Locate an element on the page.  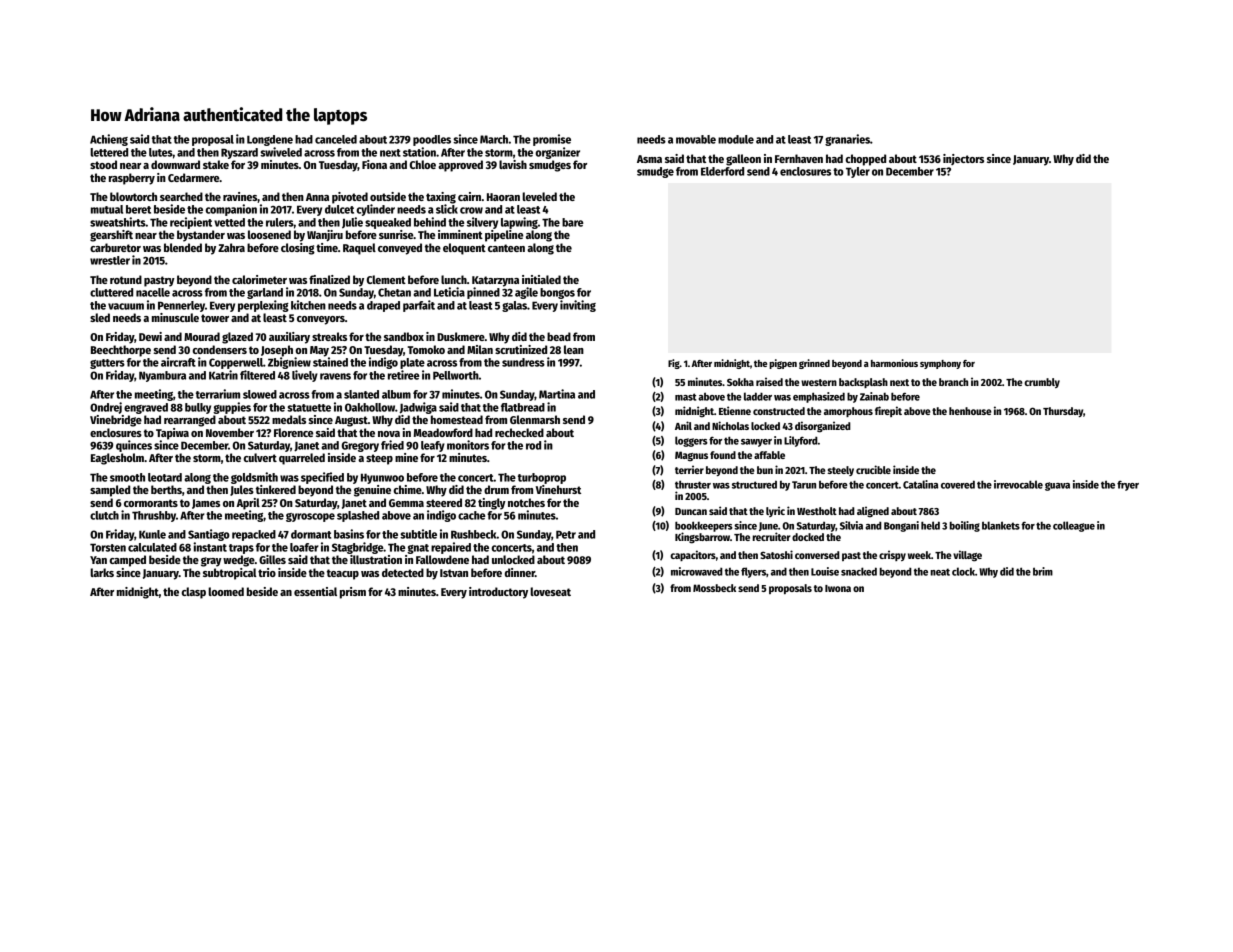
granaries is located at coordinates (847, 140).
